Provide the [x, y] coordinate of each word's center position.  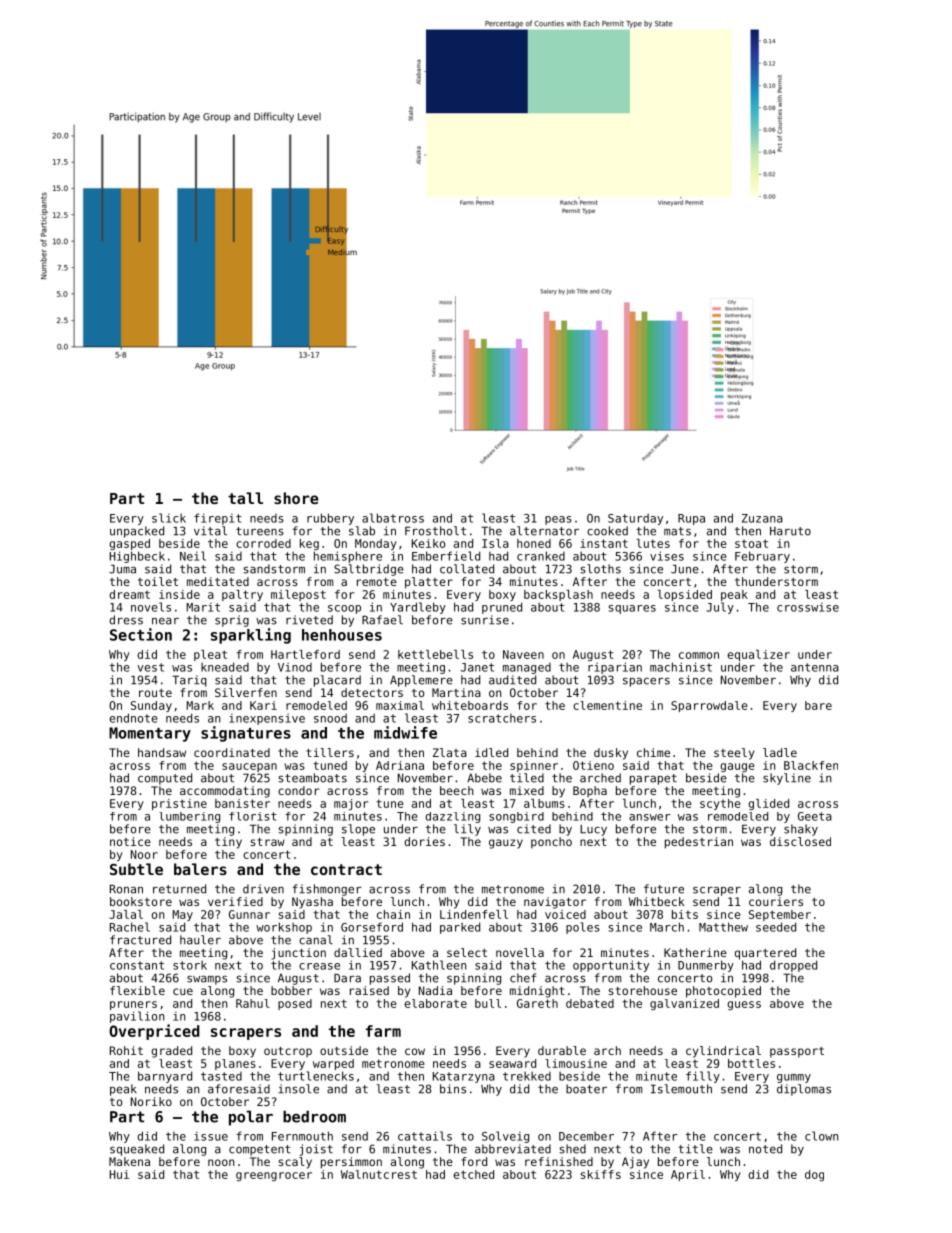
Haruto [790, 531]
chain [393, 914]
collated [467, 569]
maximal [400, 705]
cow [415, 1051]
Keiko [428, 543]
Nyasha [312, 903]
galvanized [684, 1004]
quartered [765, 954]
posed [295, 1004]
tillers [330, 752]
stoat [751, 543]
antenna [815, 667]
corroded [263, 543]
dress [126, 620]
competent [260, 1150]
